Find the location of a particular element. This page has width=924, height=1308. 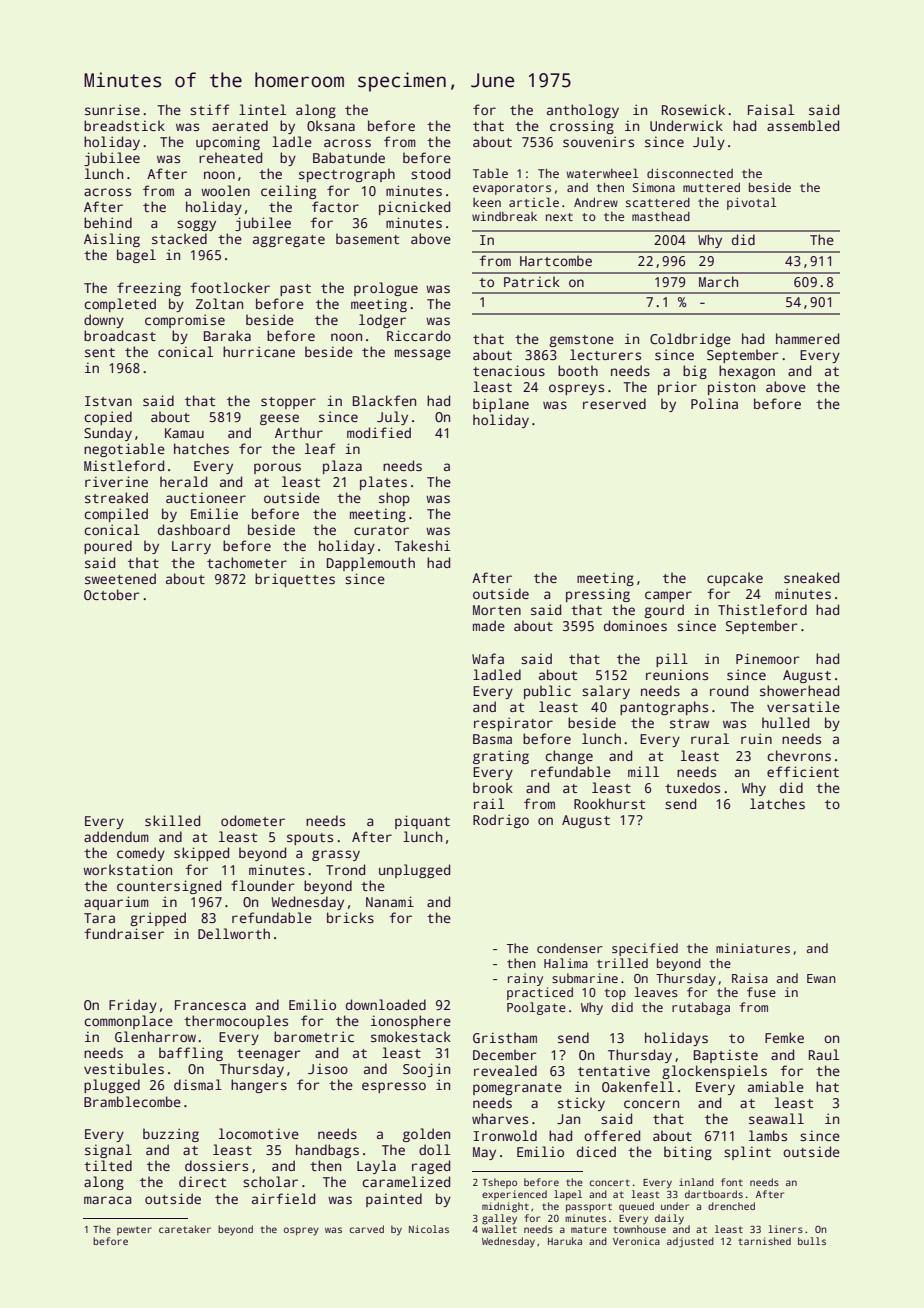

tilted is located at coordinates (108, 1165).
